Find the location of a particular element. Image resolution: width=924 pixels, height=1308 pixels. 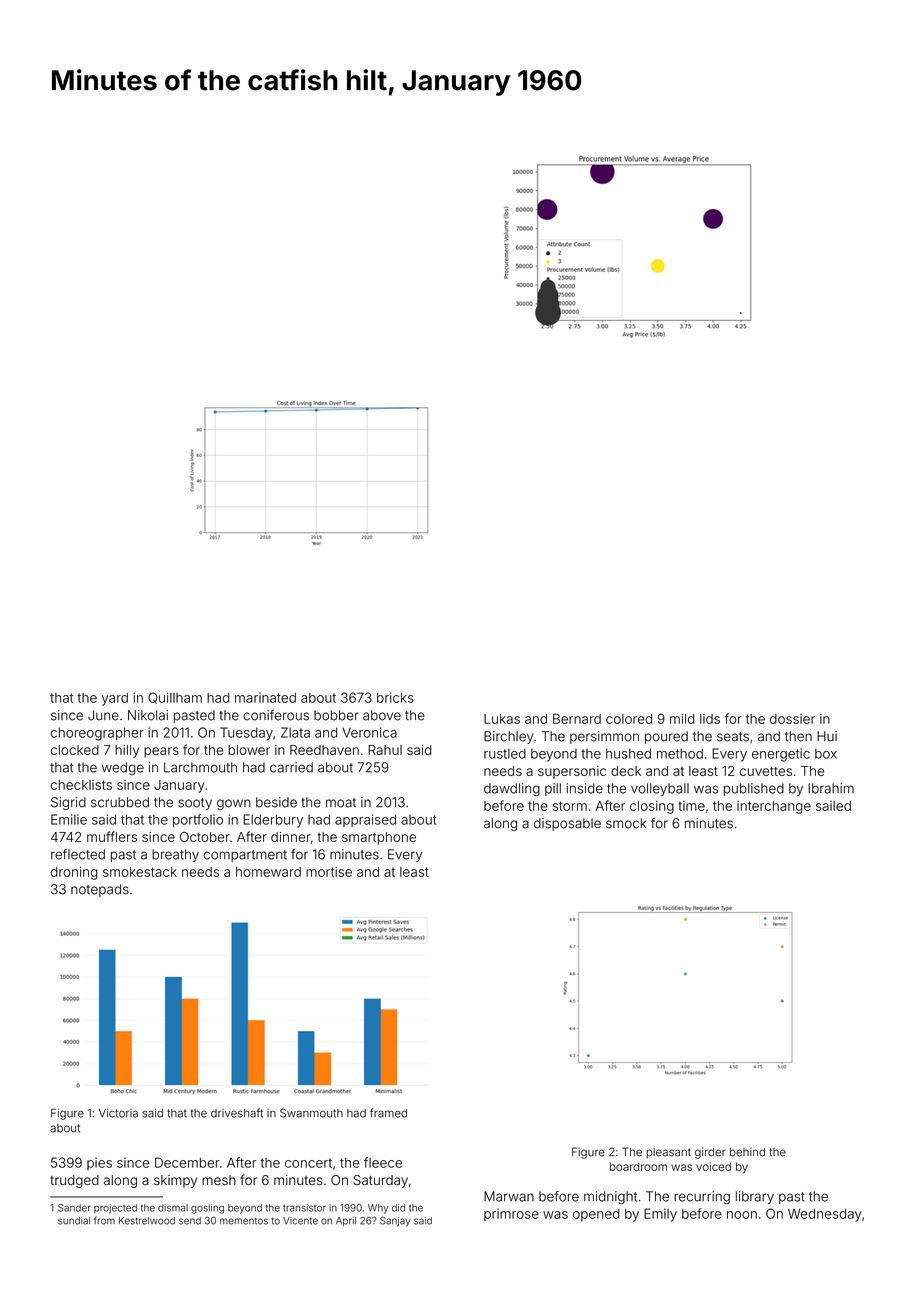

opened is located at coordinates (596, 1215).
